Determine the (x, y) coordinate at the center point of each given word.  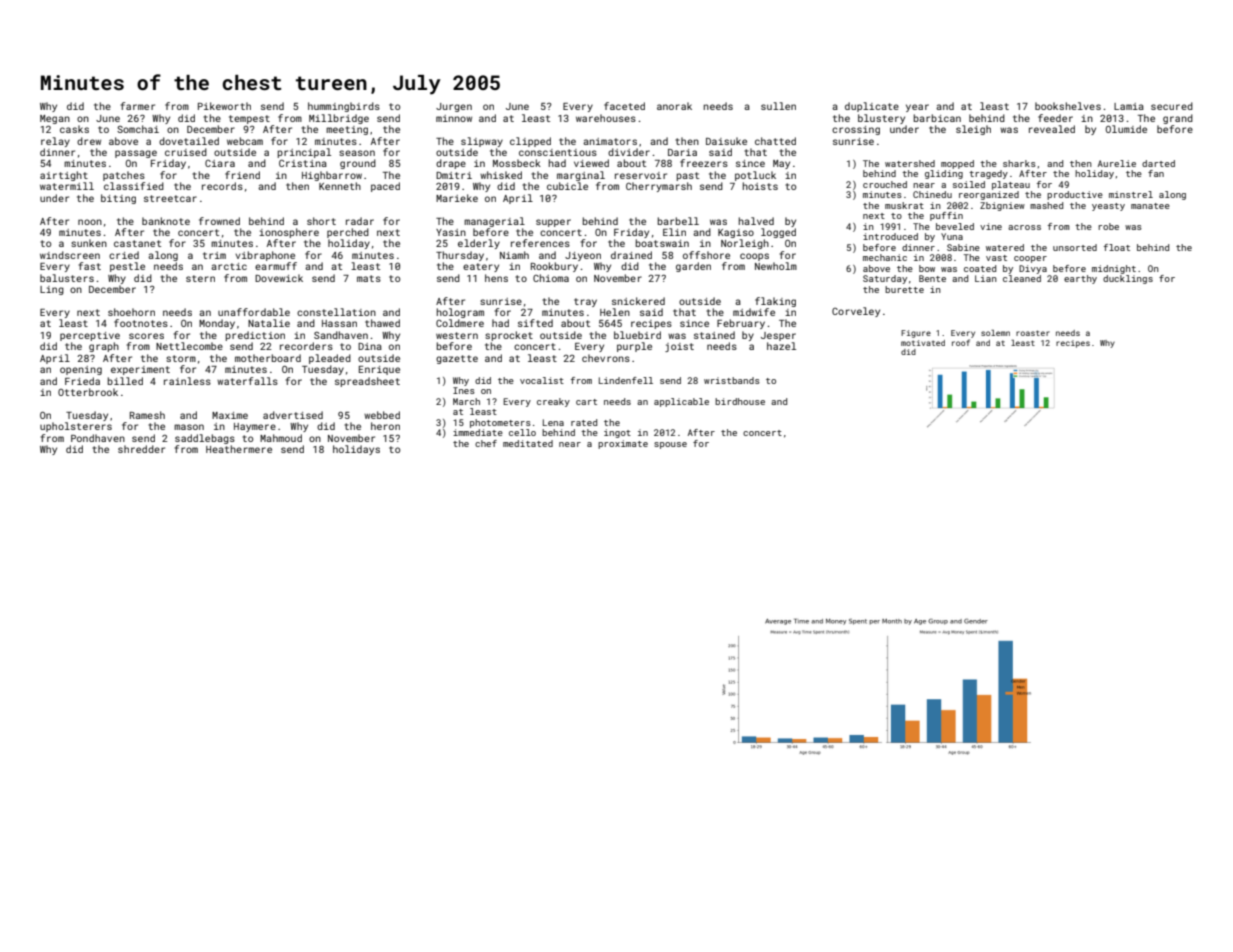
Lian (986, 278)
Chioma (551, 278)
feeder (1055, 118)
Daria (682, 152)
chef (486, 443)
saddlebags (205, 439)
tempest (249, 119)
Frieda (82, 381)
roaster (1033, 333)
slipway (482, 142)
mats (369, 278)
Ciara (220, 163)
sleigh (973, 130)
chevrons (606, 358)
